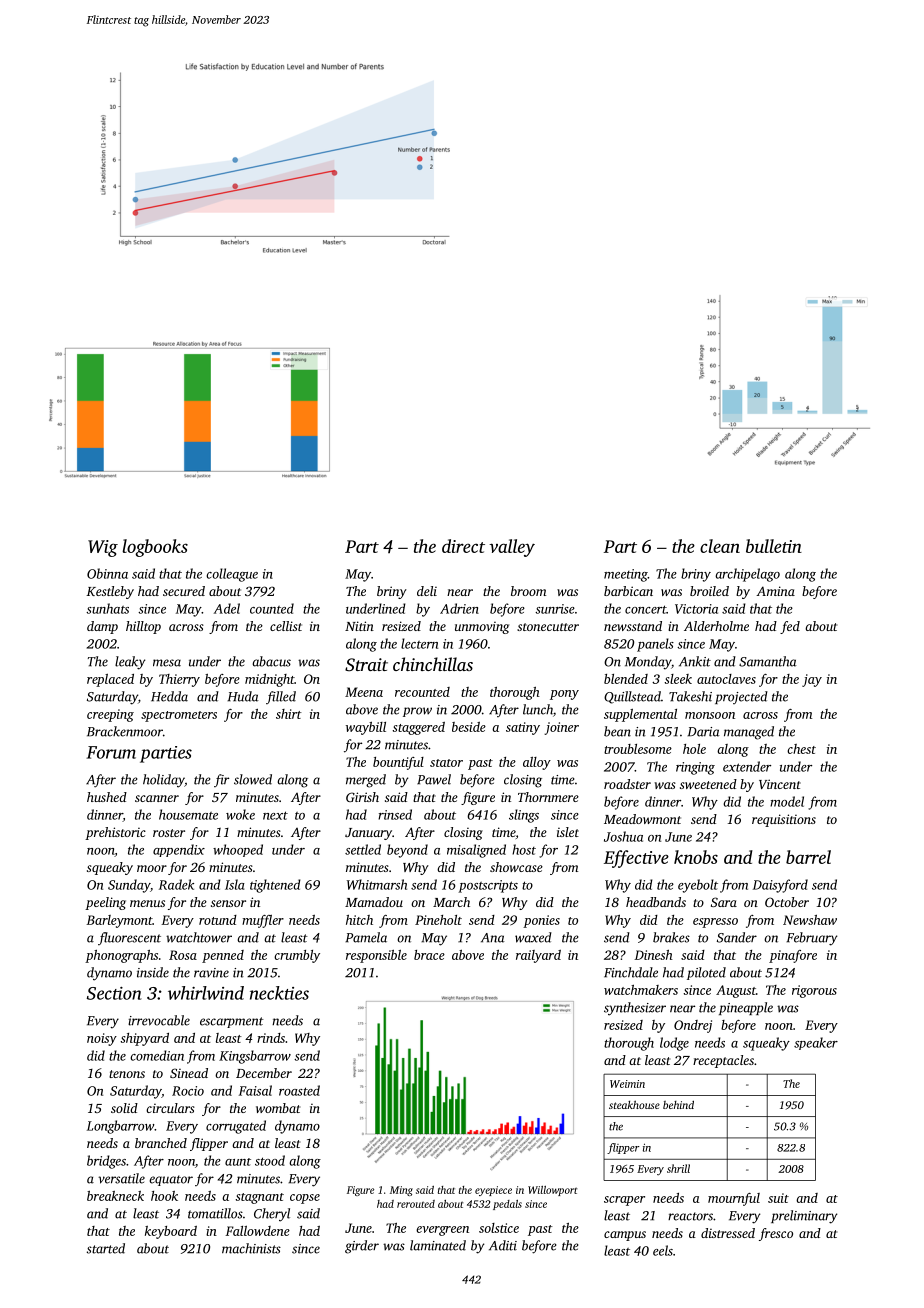 This screenshot has width=924, height=1308. Describe the element at coordinates (564, 695) in the screenshot. I see `pony` at that location.
